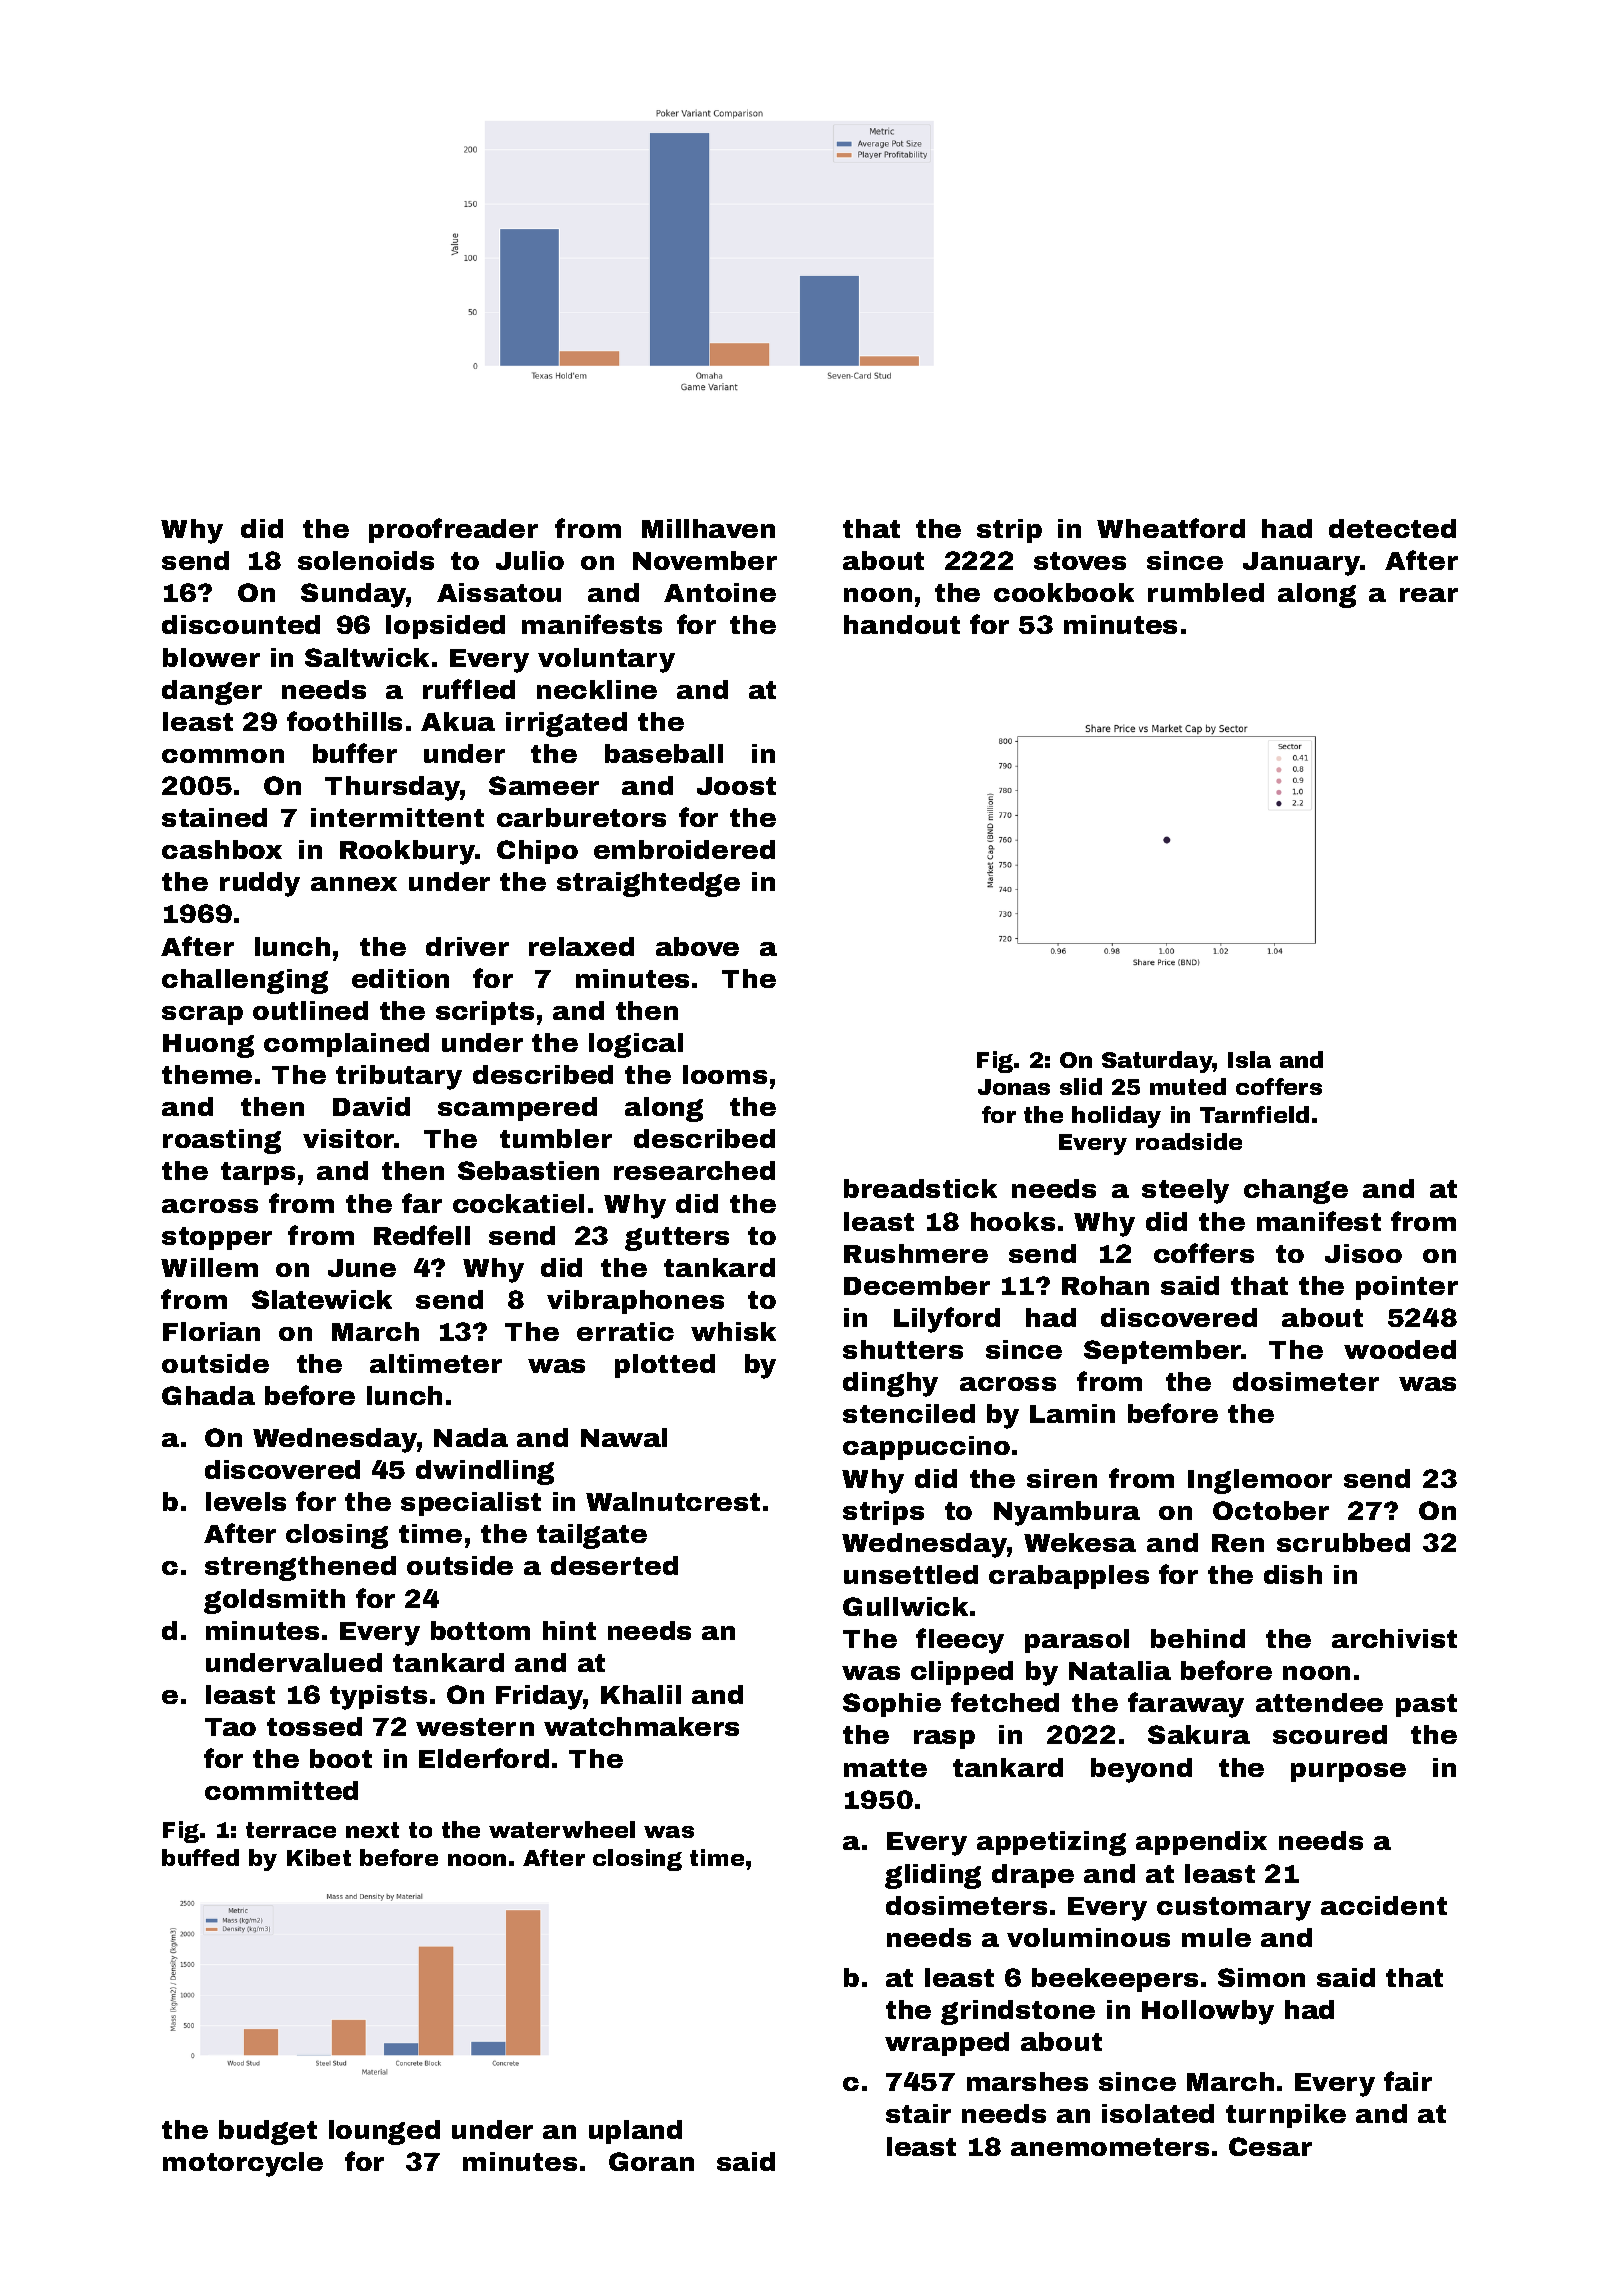  Describe the element at coordinates (1249, 1059) in the page. I see `Isla` at that location.
